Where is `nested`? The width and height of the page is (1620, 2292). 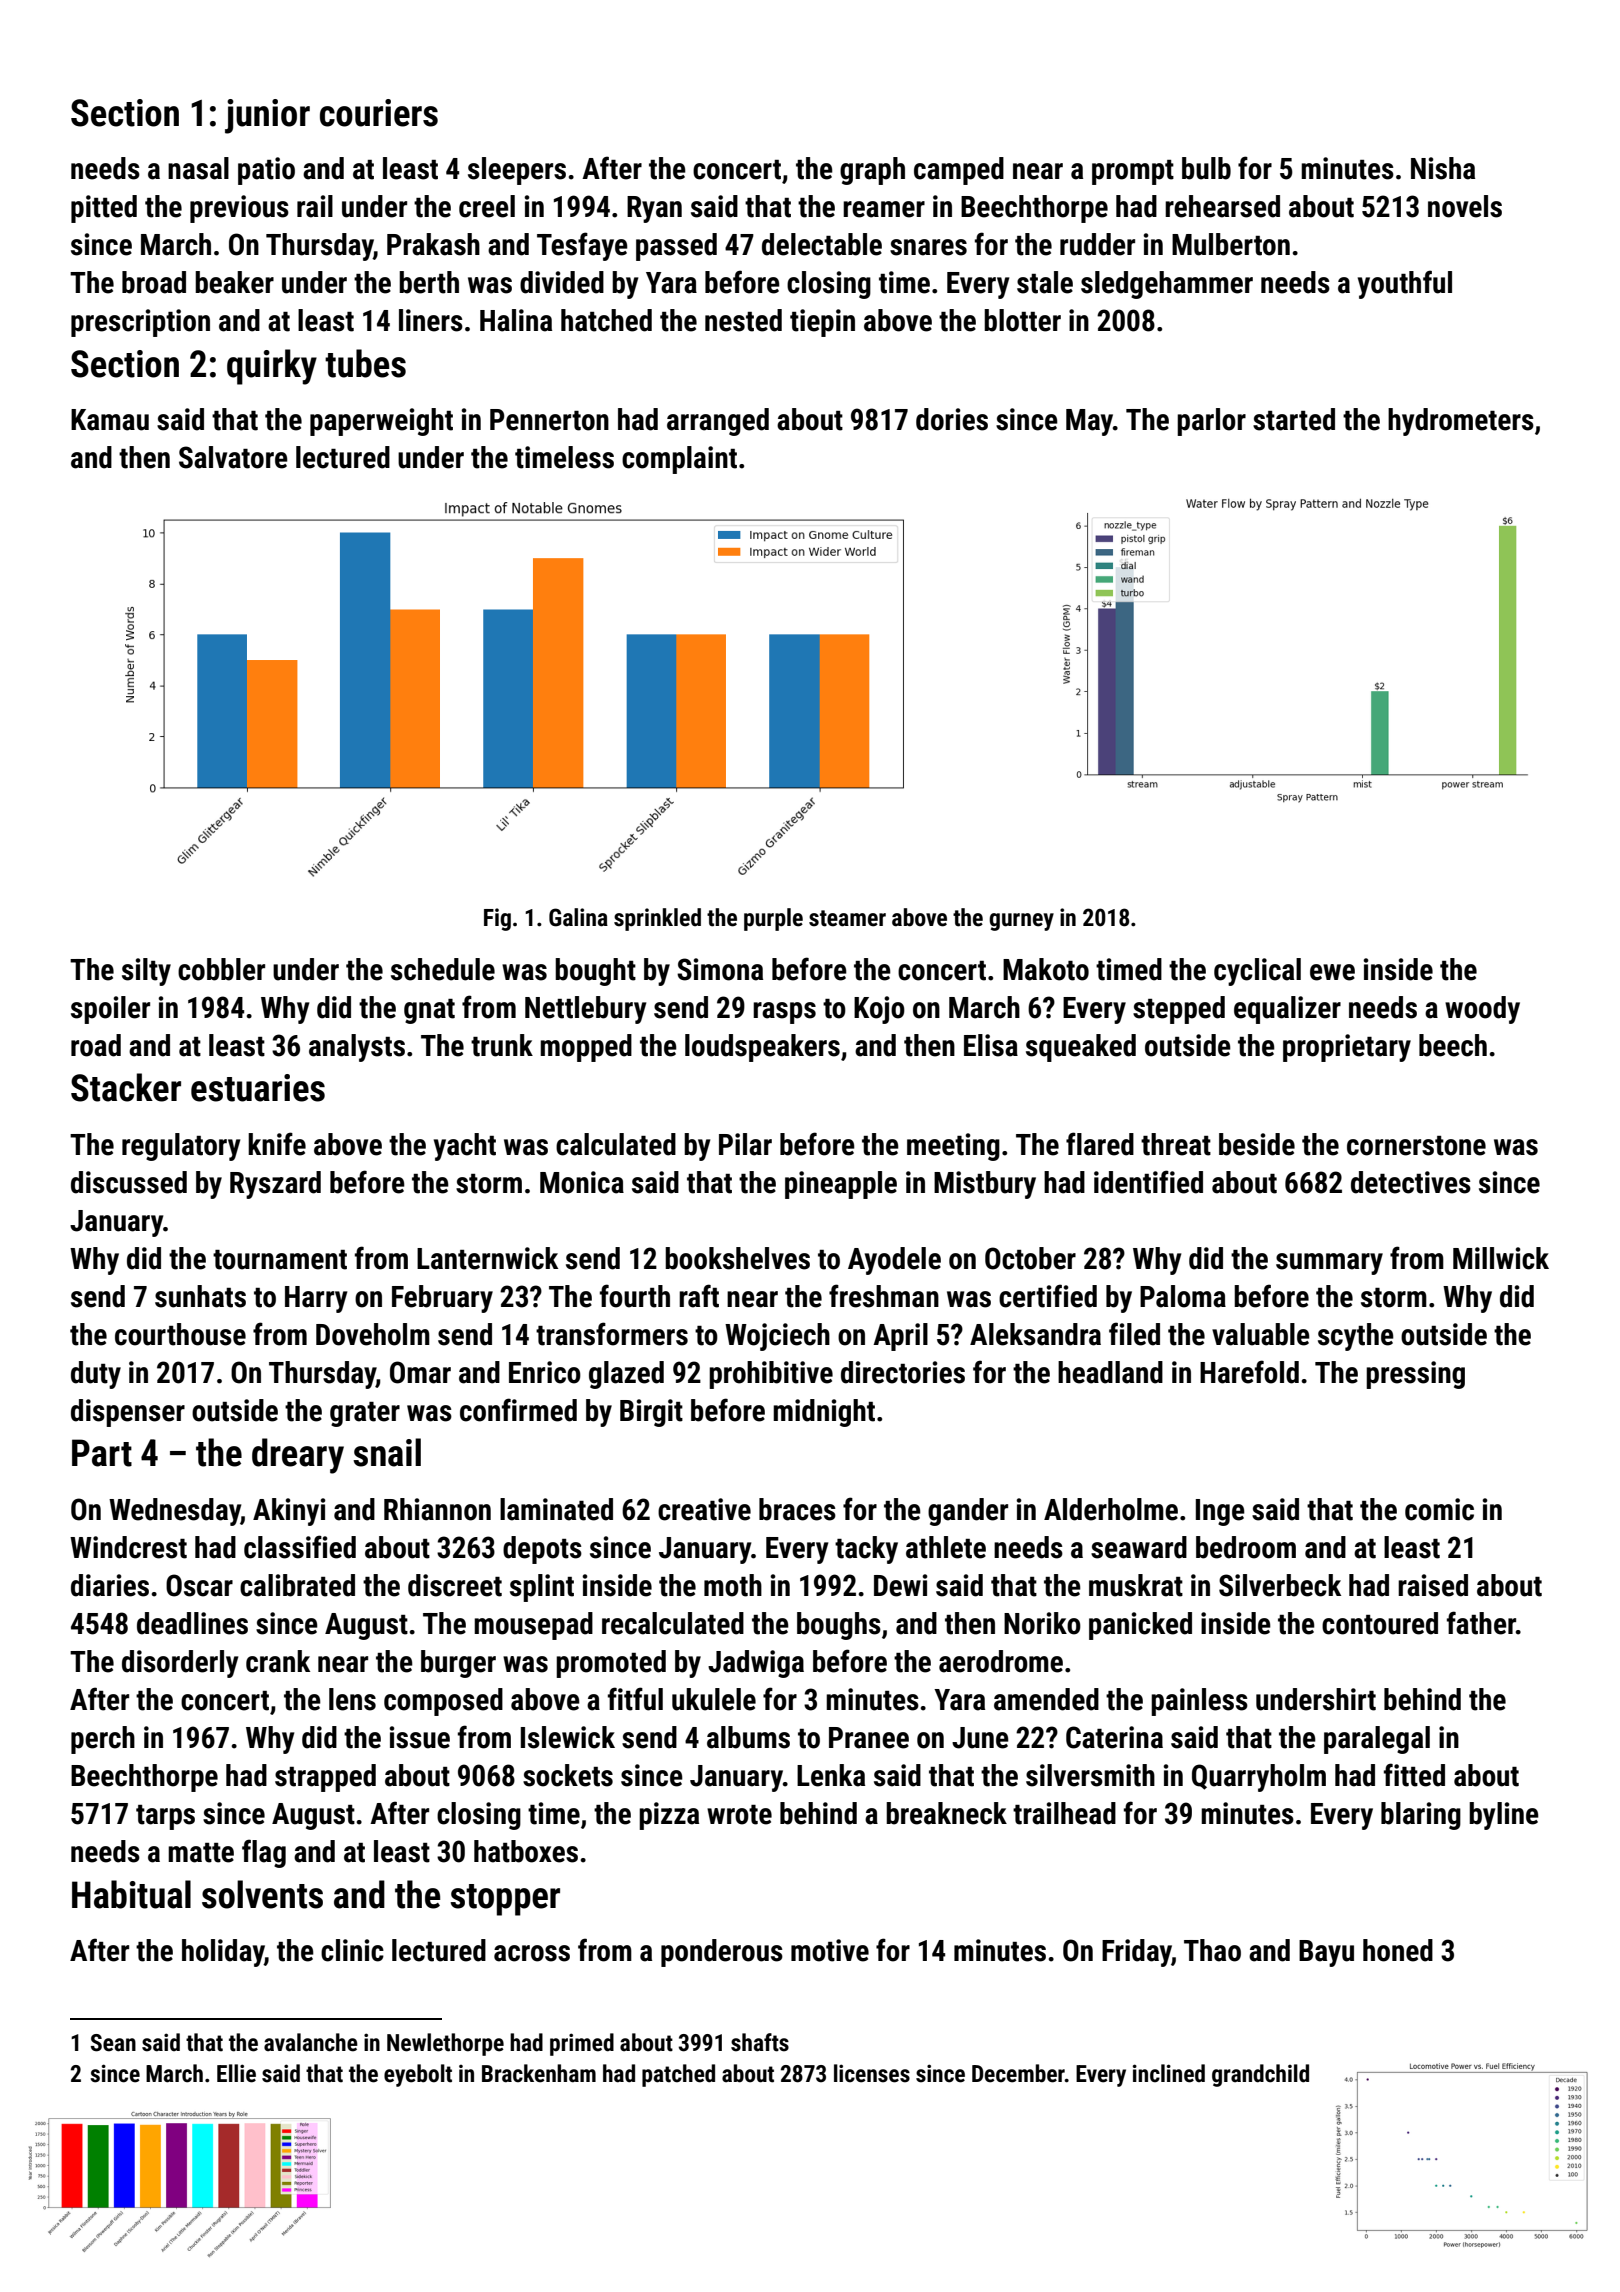
nested is located at coordinates (743, 320).
